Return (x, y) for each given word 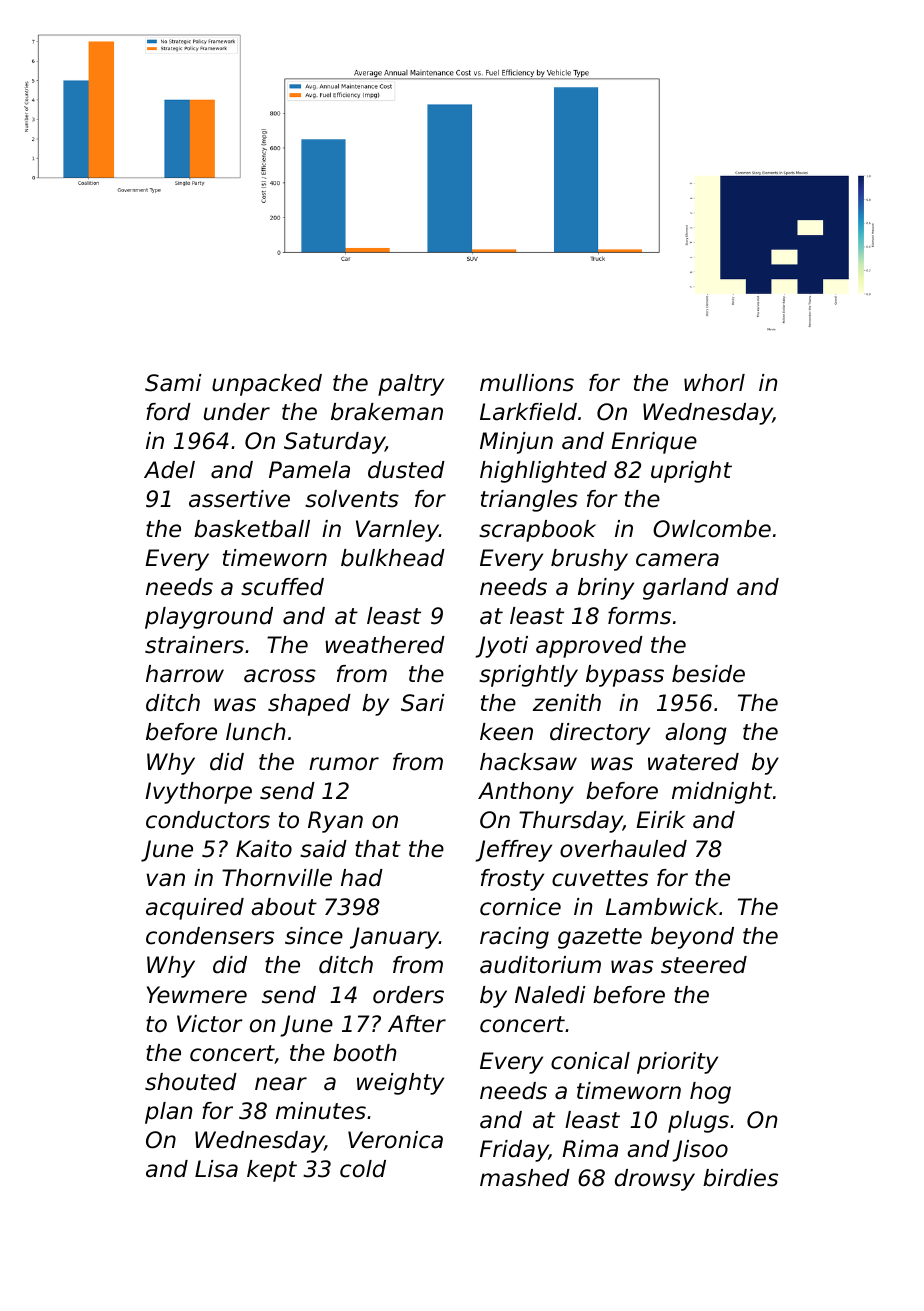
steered (704, 965)
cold (363, 1169)
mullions (527, 383)
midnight (722, 793)
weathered (385, 645)
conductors (208, 820)
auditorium (540, 965)
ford (168, 412)
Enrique (654, 443)
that (378, 849)
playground (209, 618)
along (696, 734)
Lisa (216, 1169)
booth (364, 1053)
